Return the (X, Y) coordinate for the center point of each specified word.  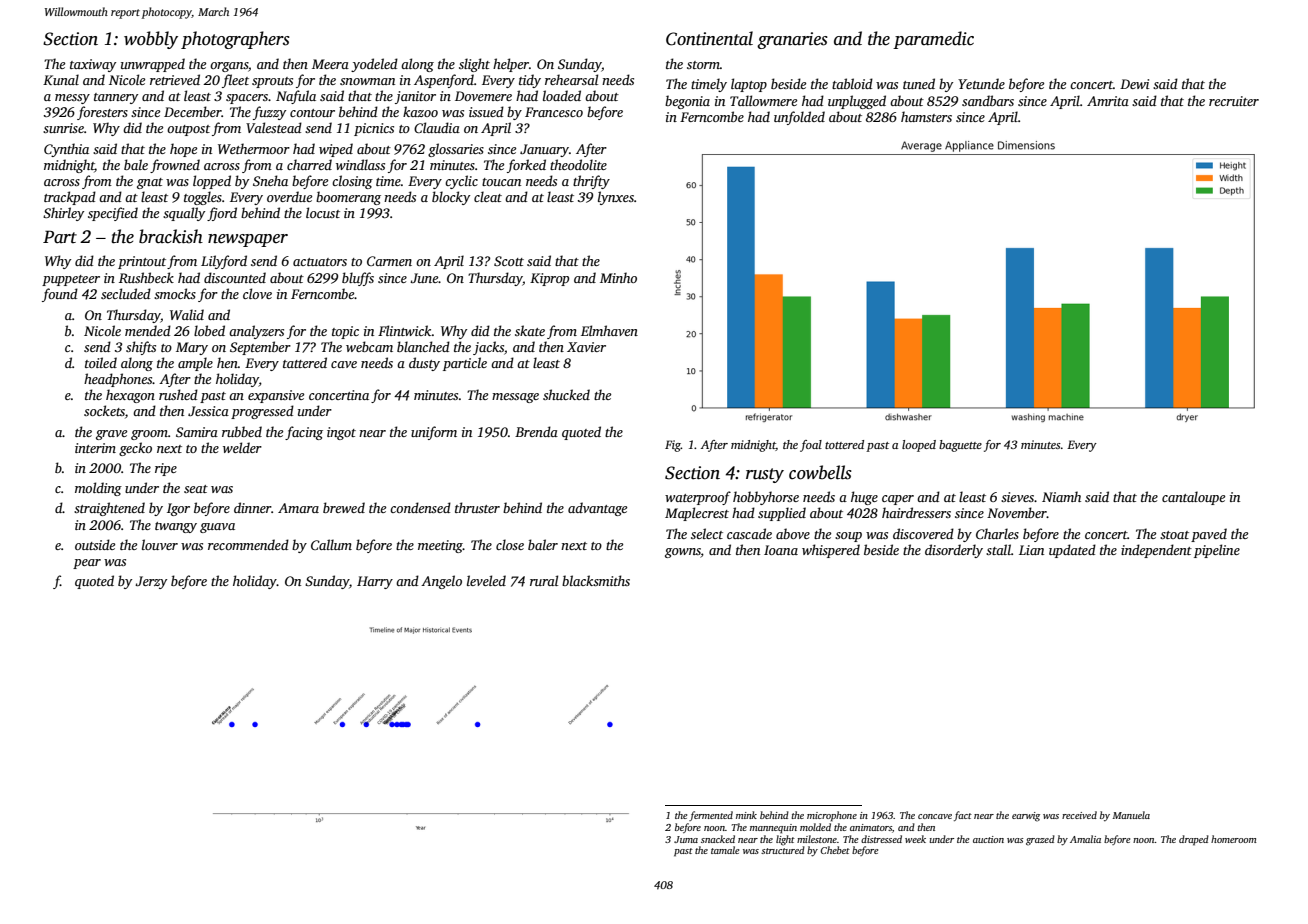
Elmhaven (609, 330)
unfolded (799, 118)
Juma (686, 839)
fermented (711, 816)
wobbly (151, 40)
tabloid (852, 83)
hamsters (926, 116)
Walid (187, 314)
